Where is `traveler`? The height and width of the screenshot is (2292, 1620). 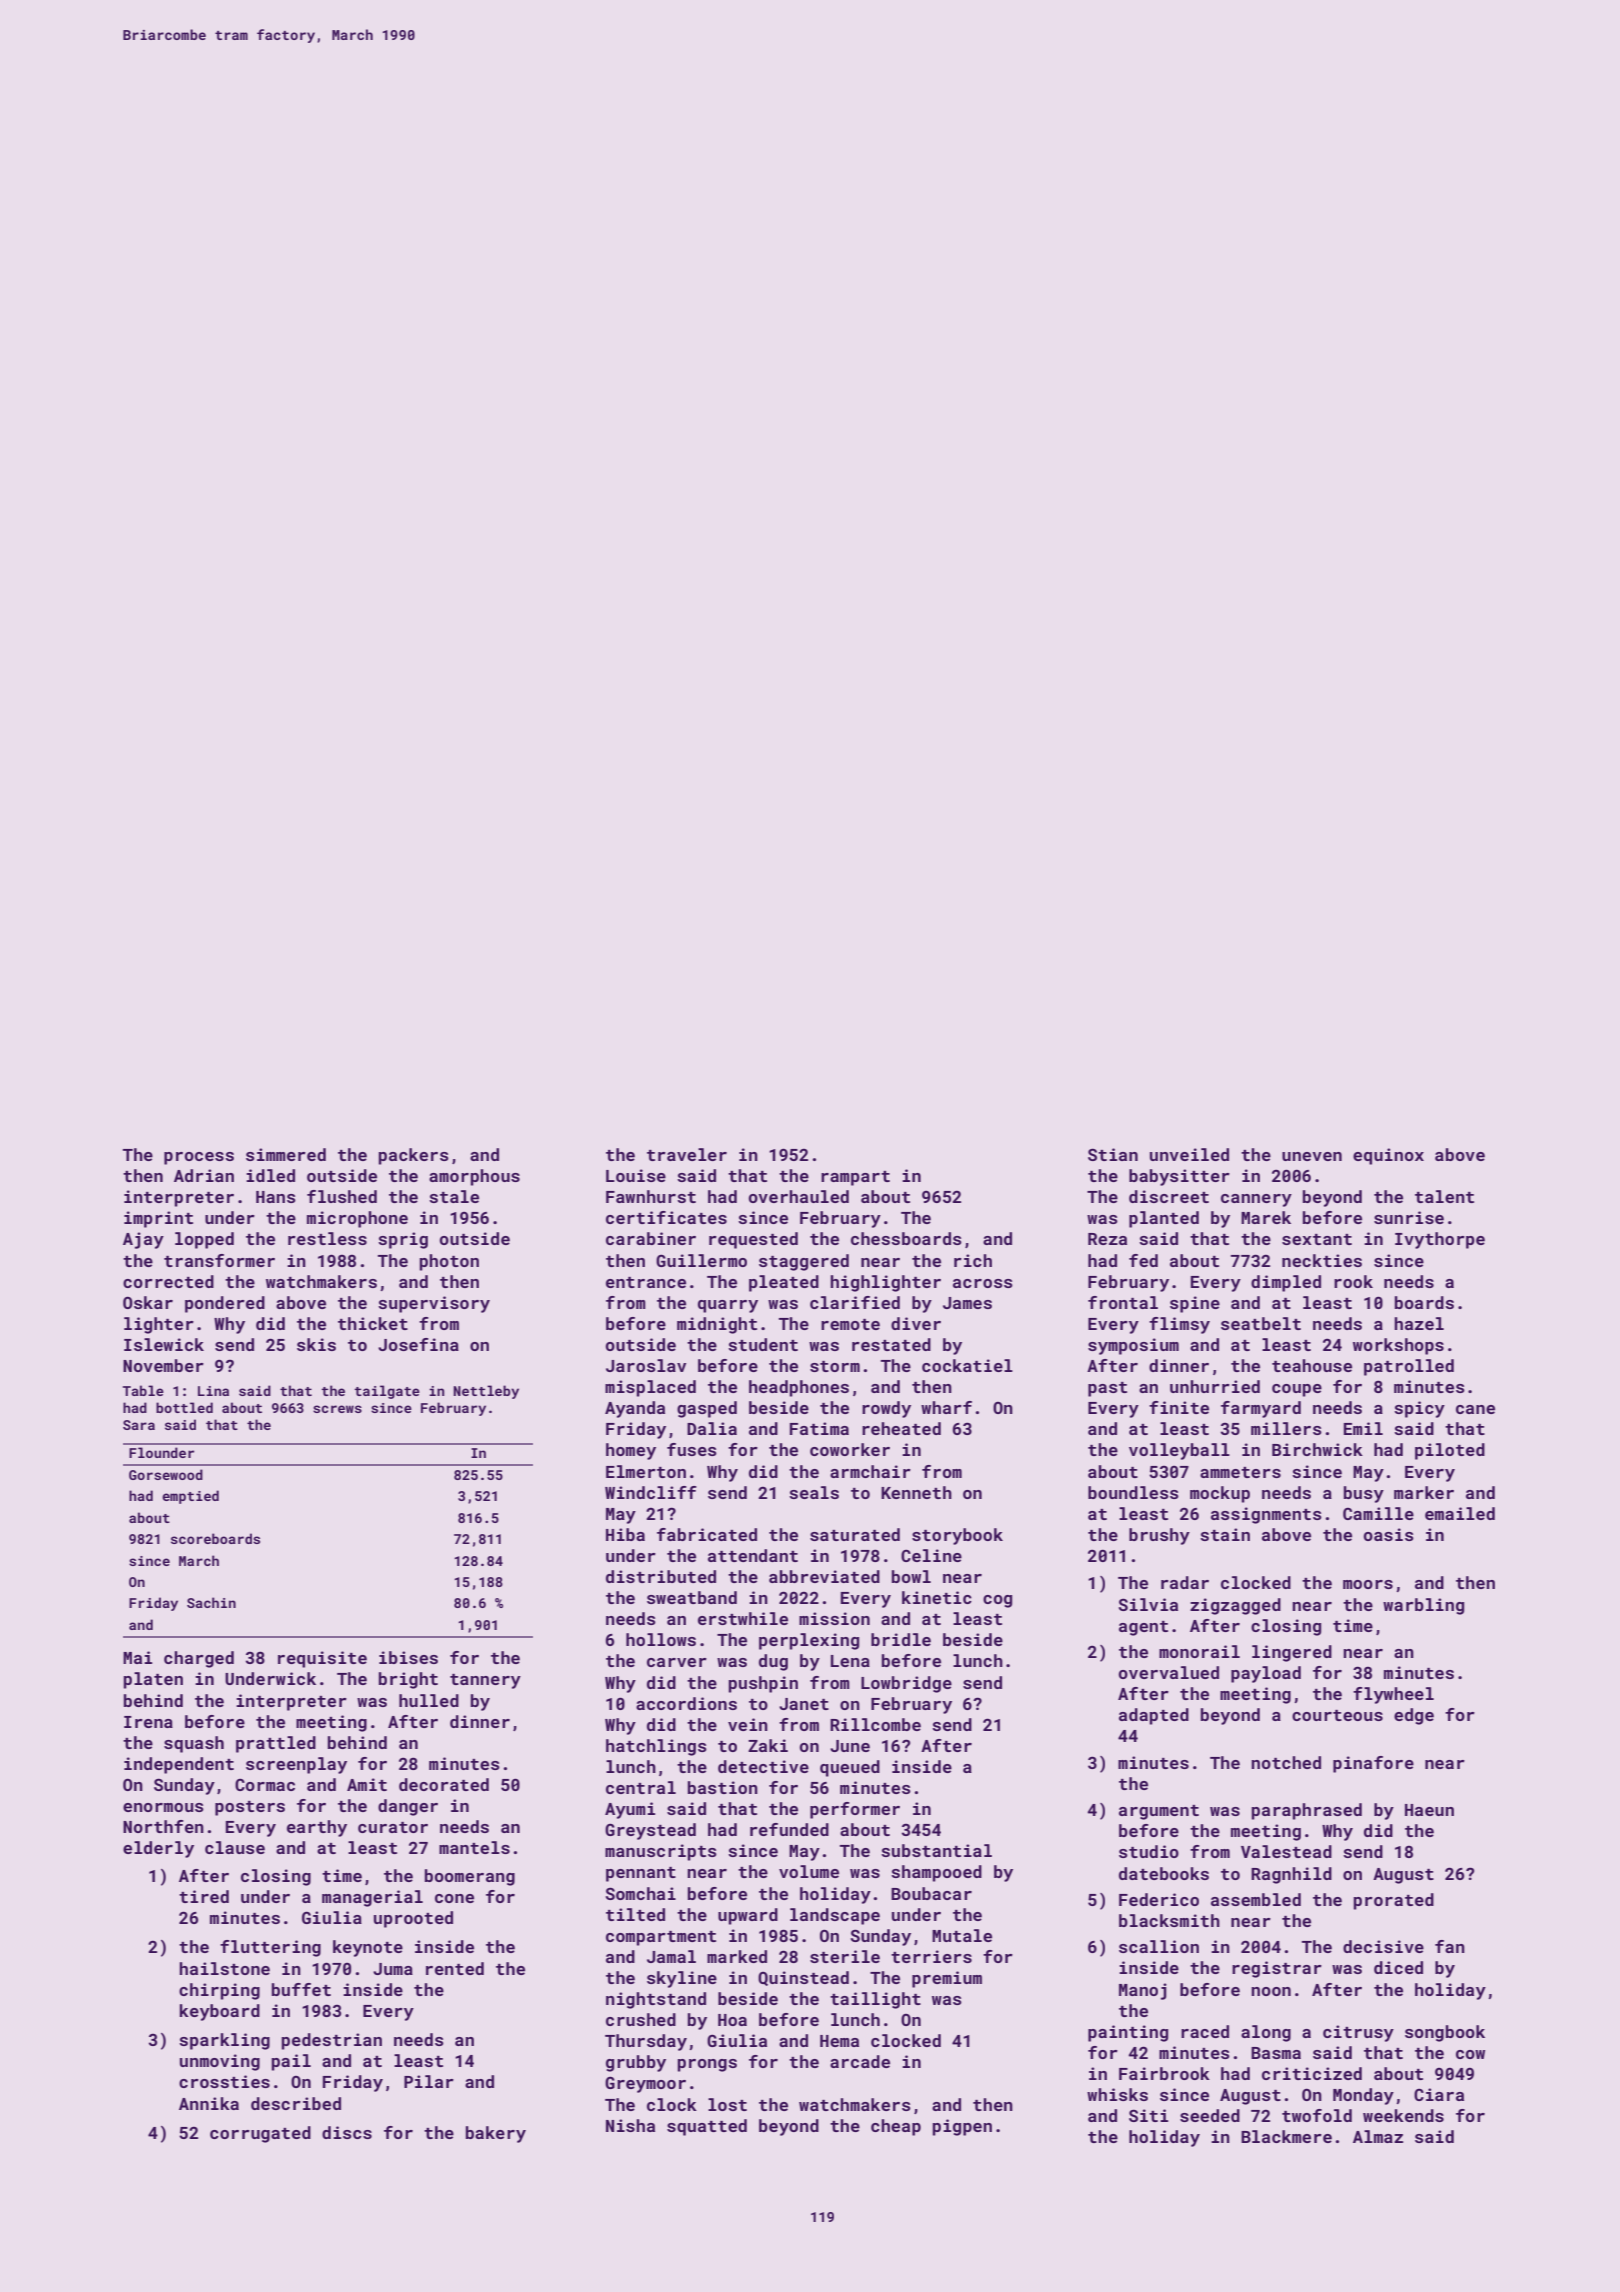
traveler is located at coordinates (687, 1154).
